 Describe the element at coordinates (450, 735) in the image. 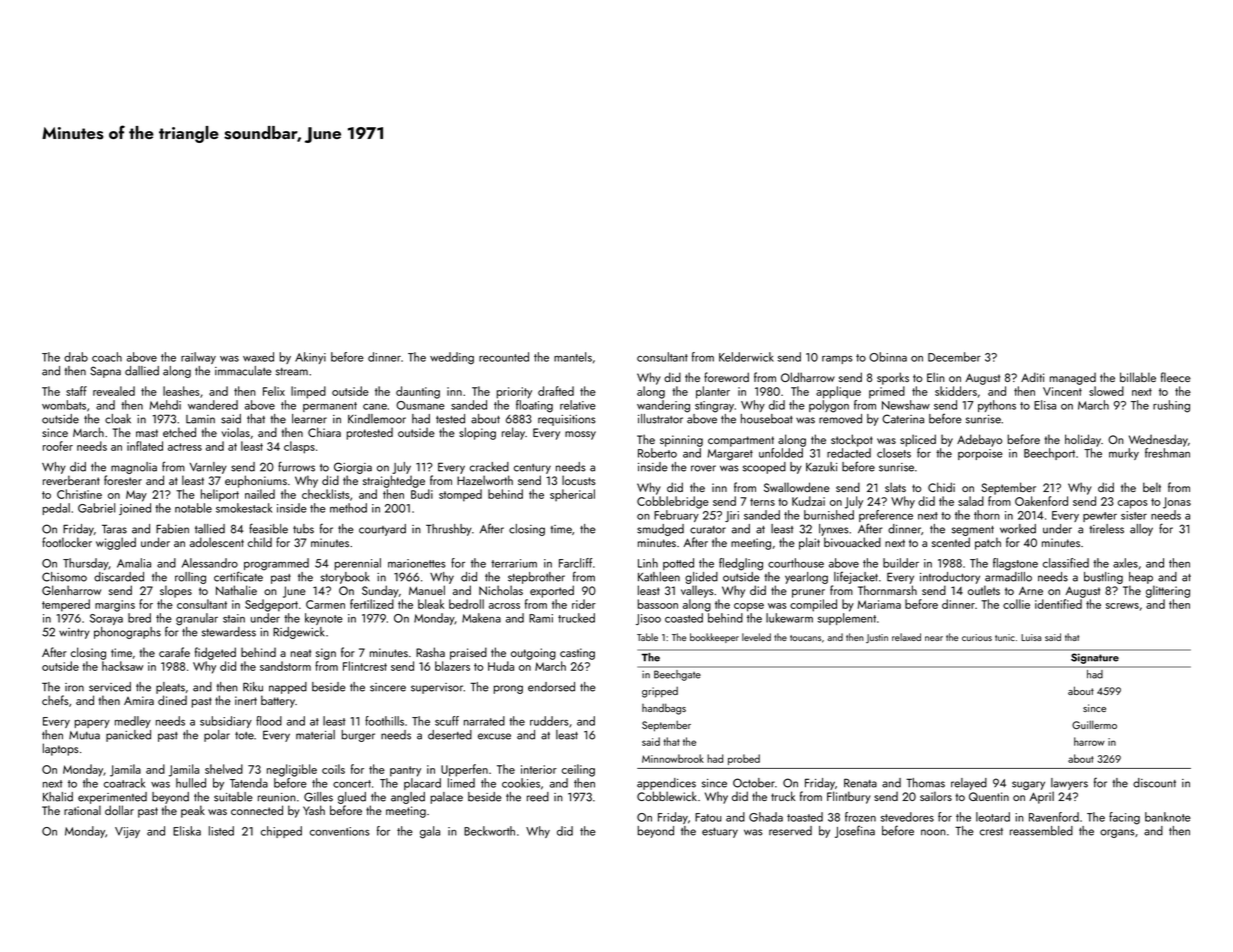

I see `deserted` at that location.
